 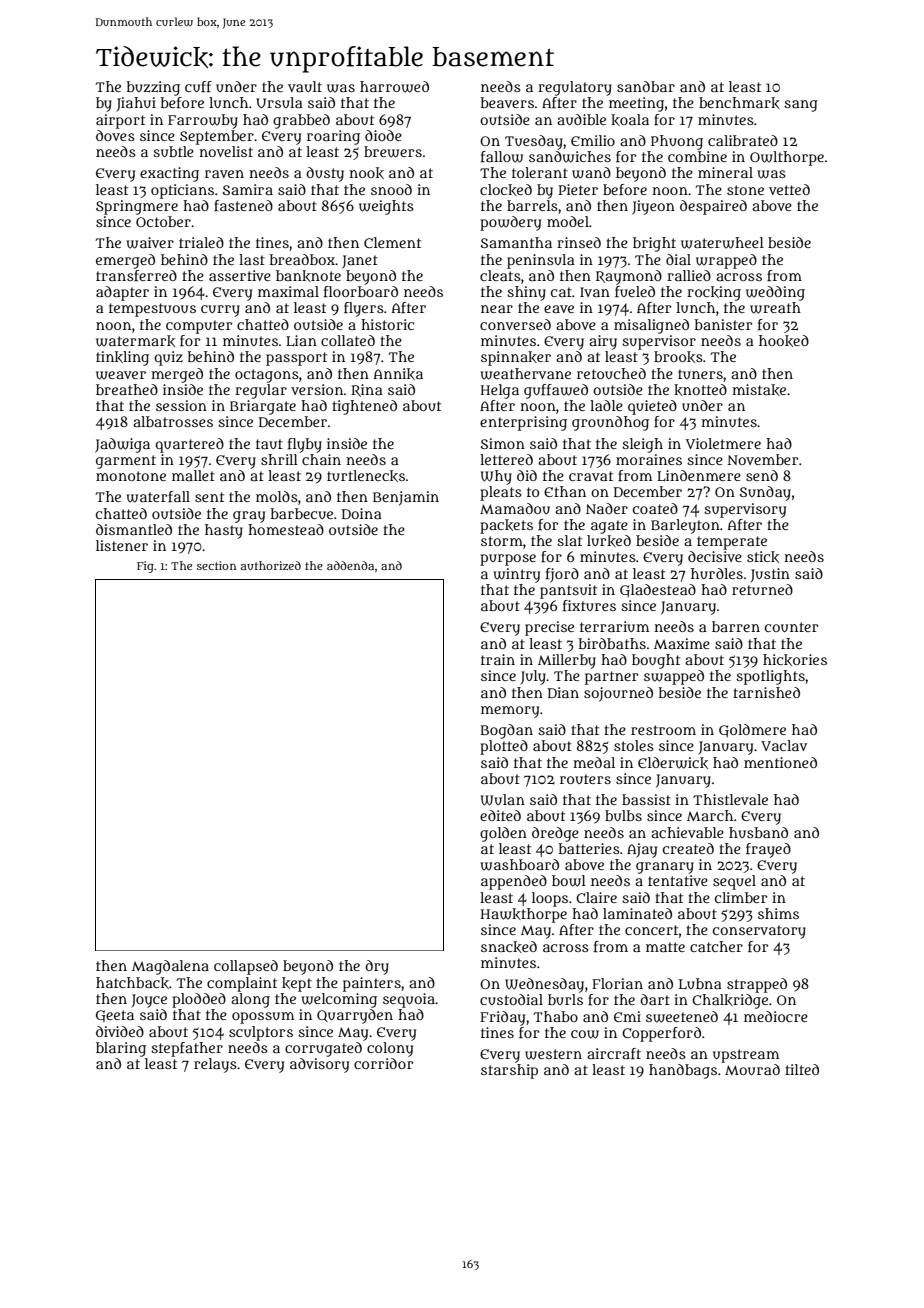 I want to click on trialed, so click(x=201, y=242).
